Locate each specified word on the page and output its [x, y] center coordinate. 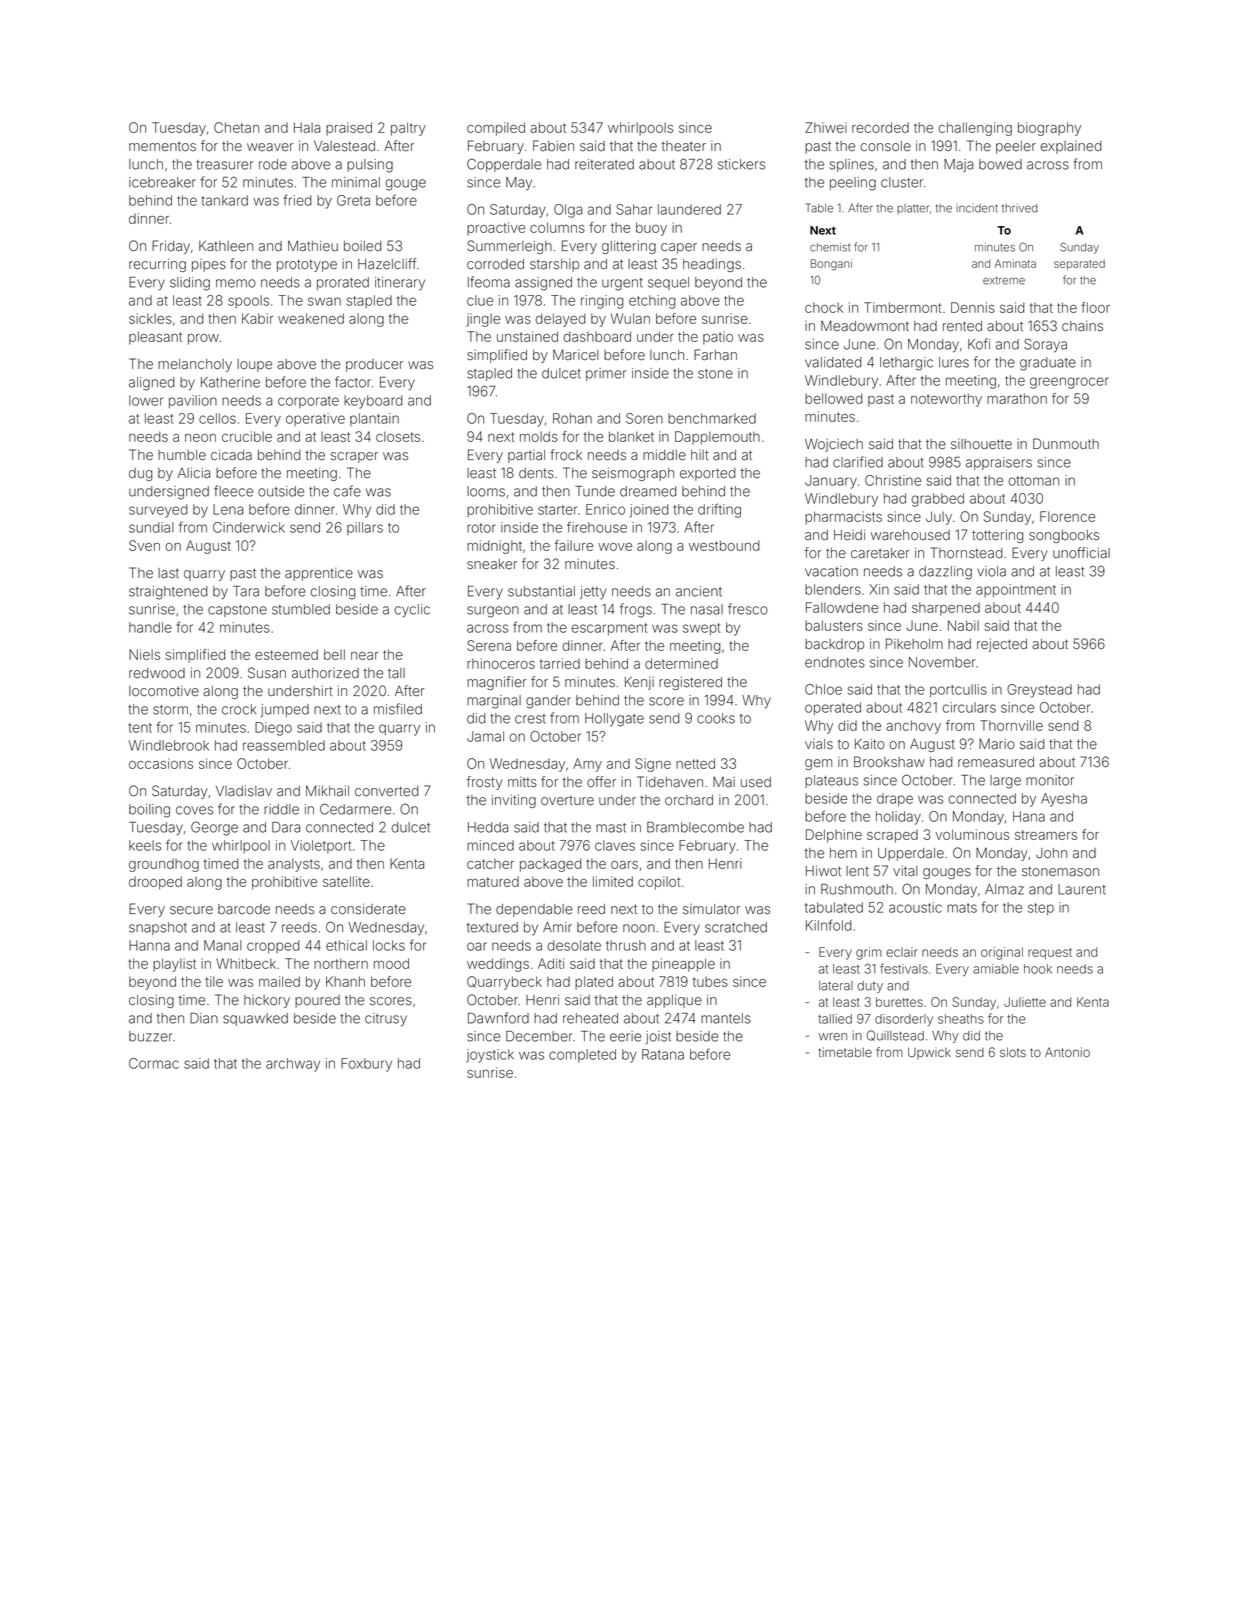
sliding [190, 284]
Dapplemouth [717, 438]
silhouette [981, 444]
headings [712, 265]
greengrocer [1069, 383]
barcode [244, 909]
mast [611, 828]
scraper [354, 457]
